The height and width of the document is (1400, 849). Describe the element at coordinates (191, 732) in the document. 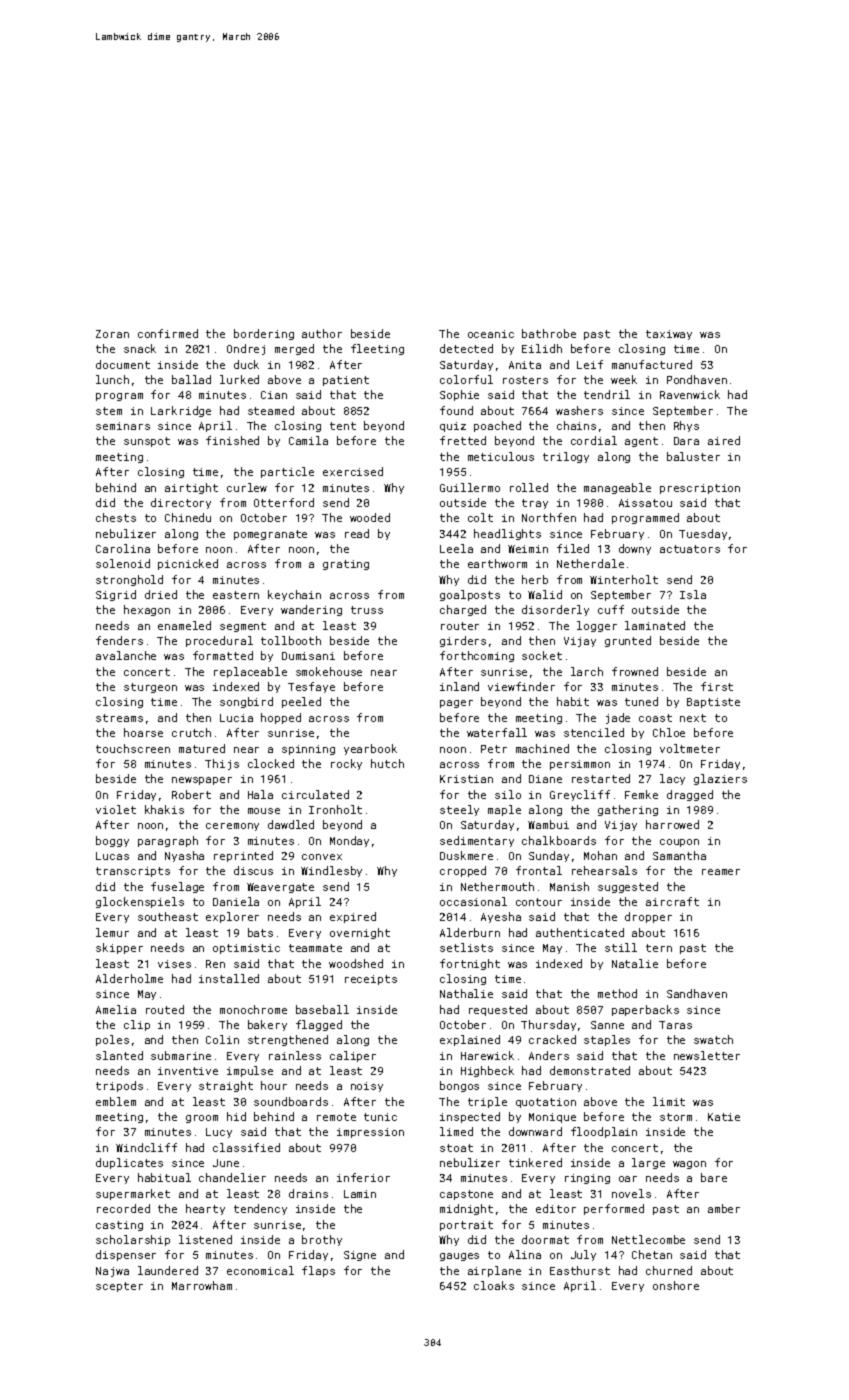

I see `crutch` at that location.
